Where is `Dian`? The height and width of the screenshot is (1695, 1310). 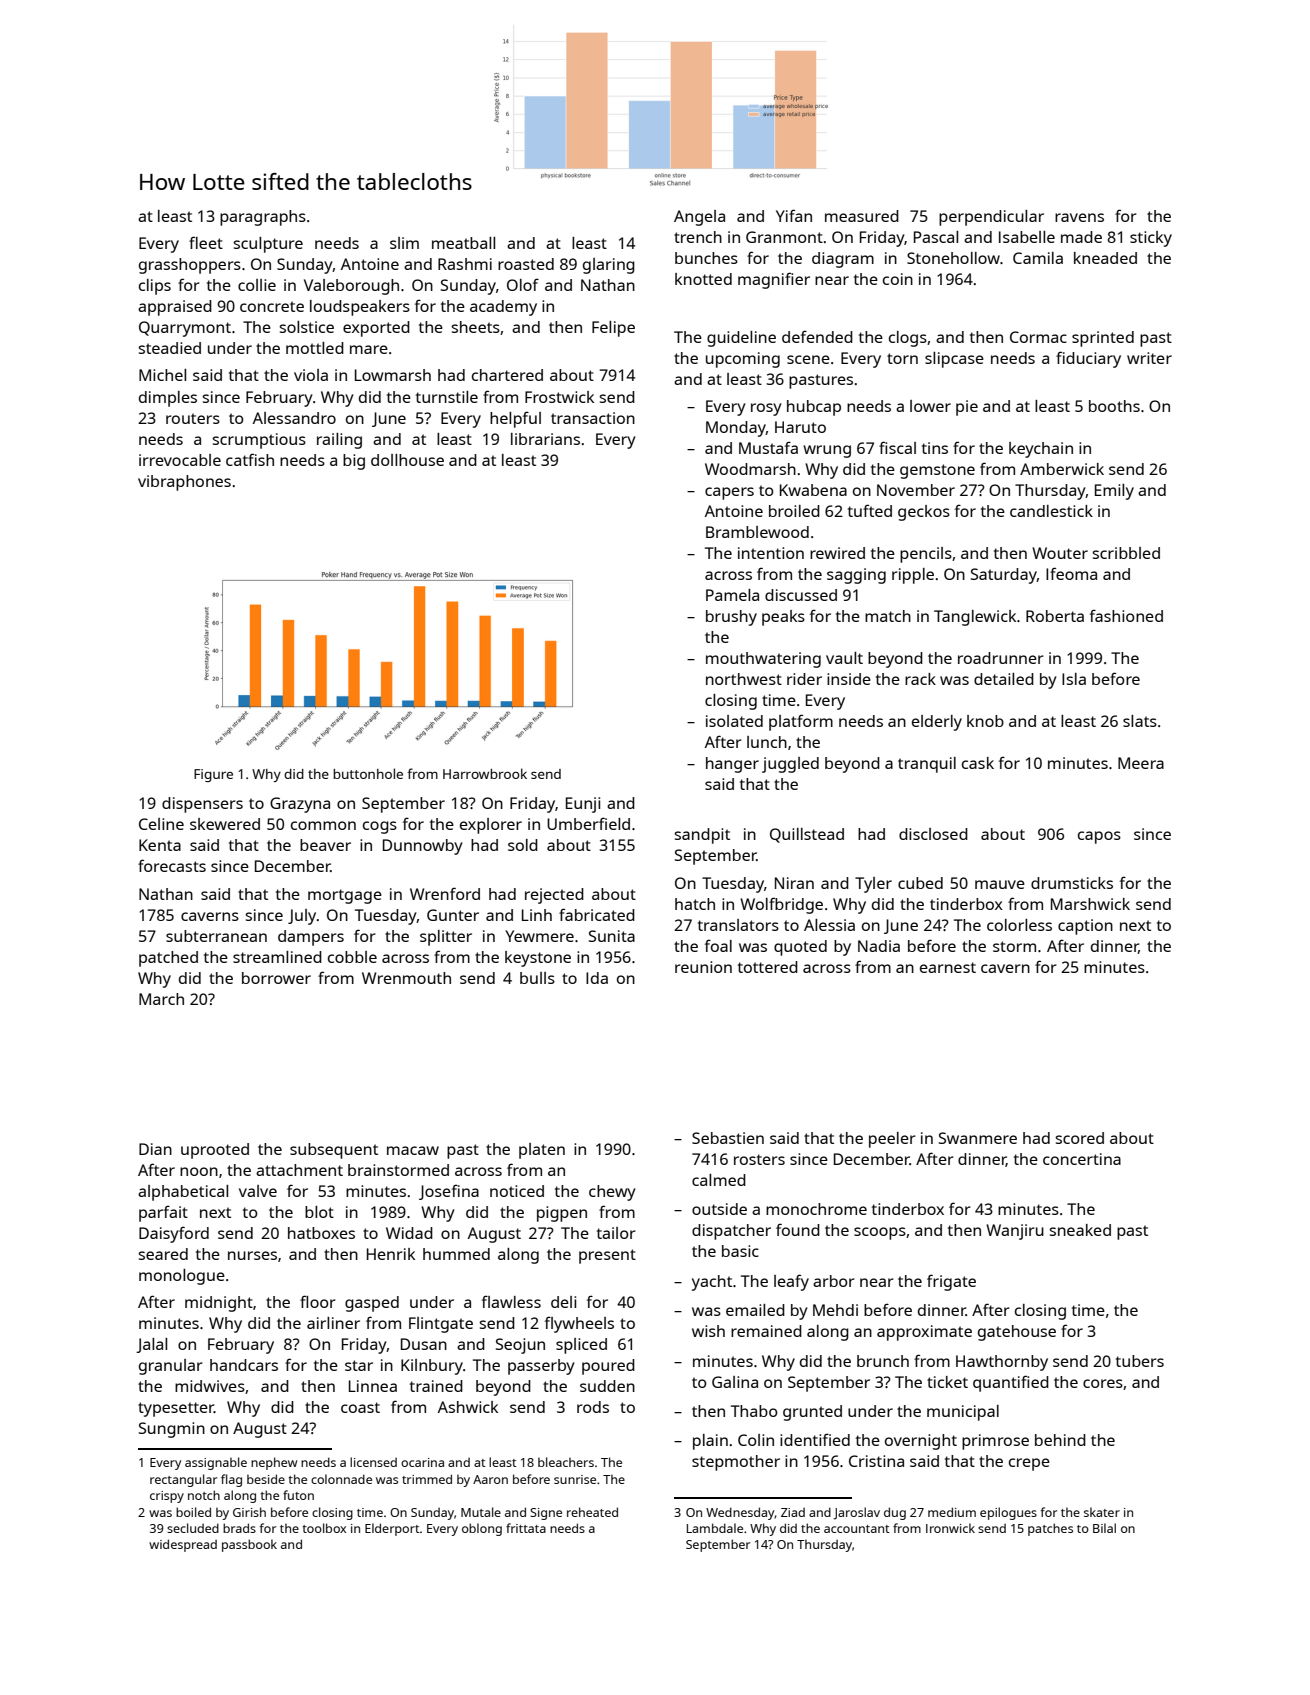
Dian is located at coordinates (155, 1149).
